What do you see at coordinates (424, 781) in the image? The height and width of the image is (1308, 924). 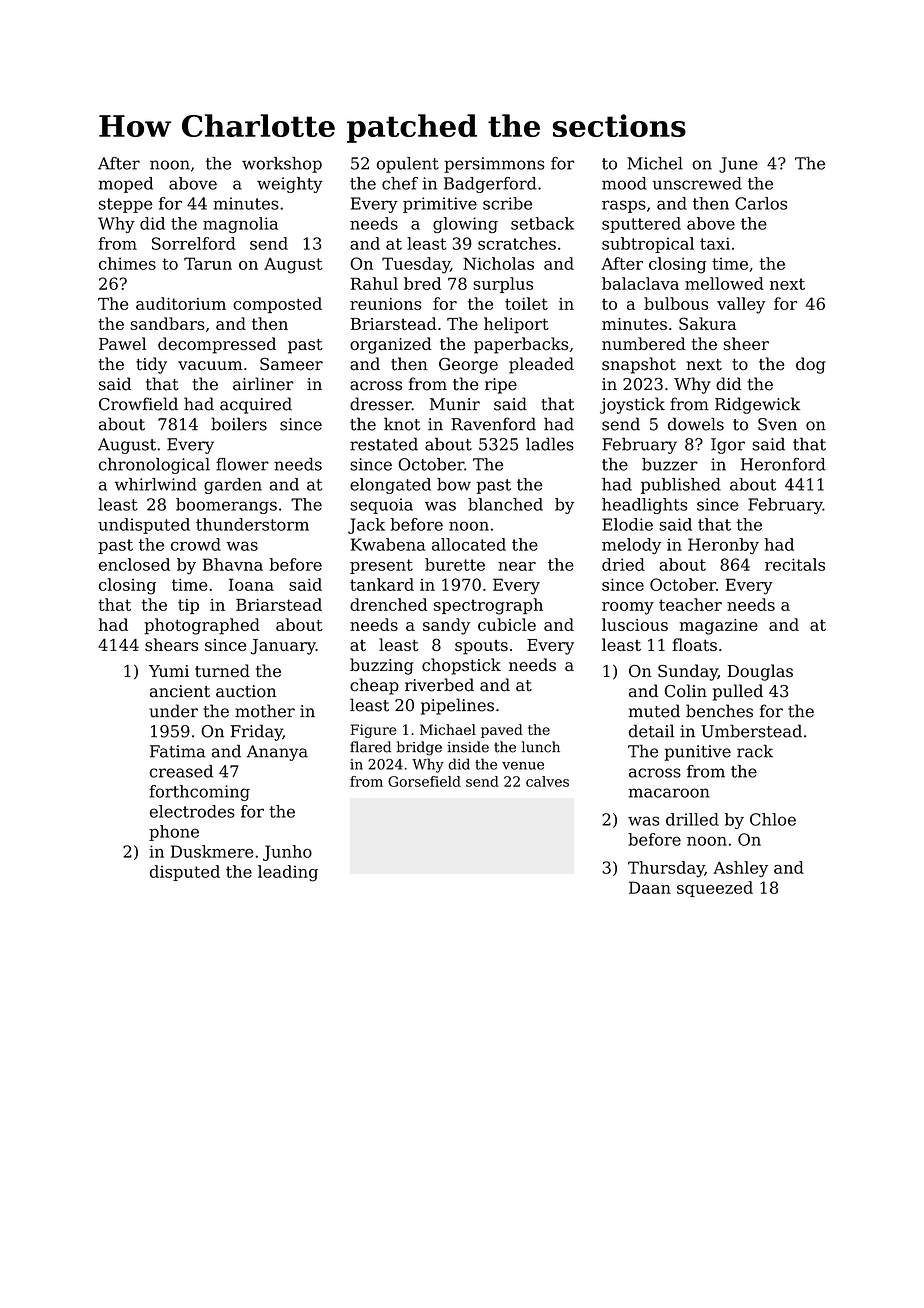 I see `Gorsefield` at bounding box center [424, 781].
